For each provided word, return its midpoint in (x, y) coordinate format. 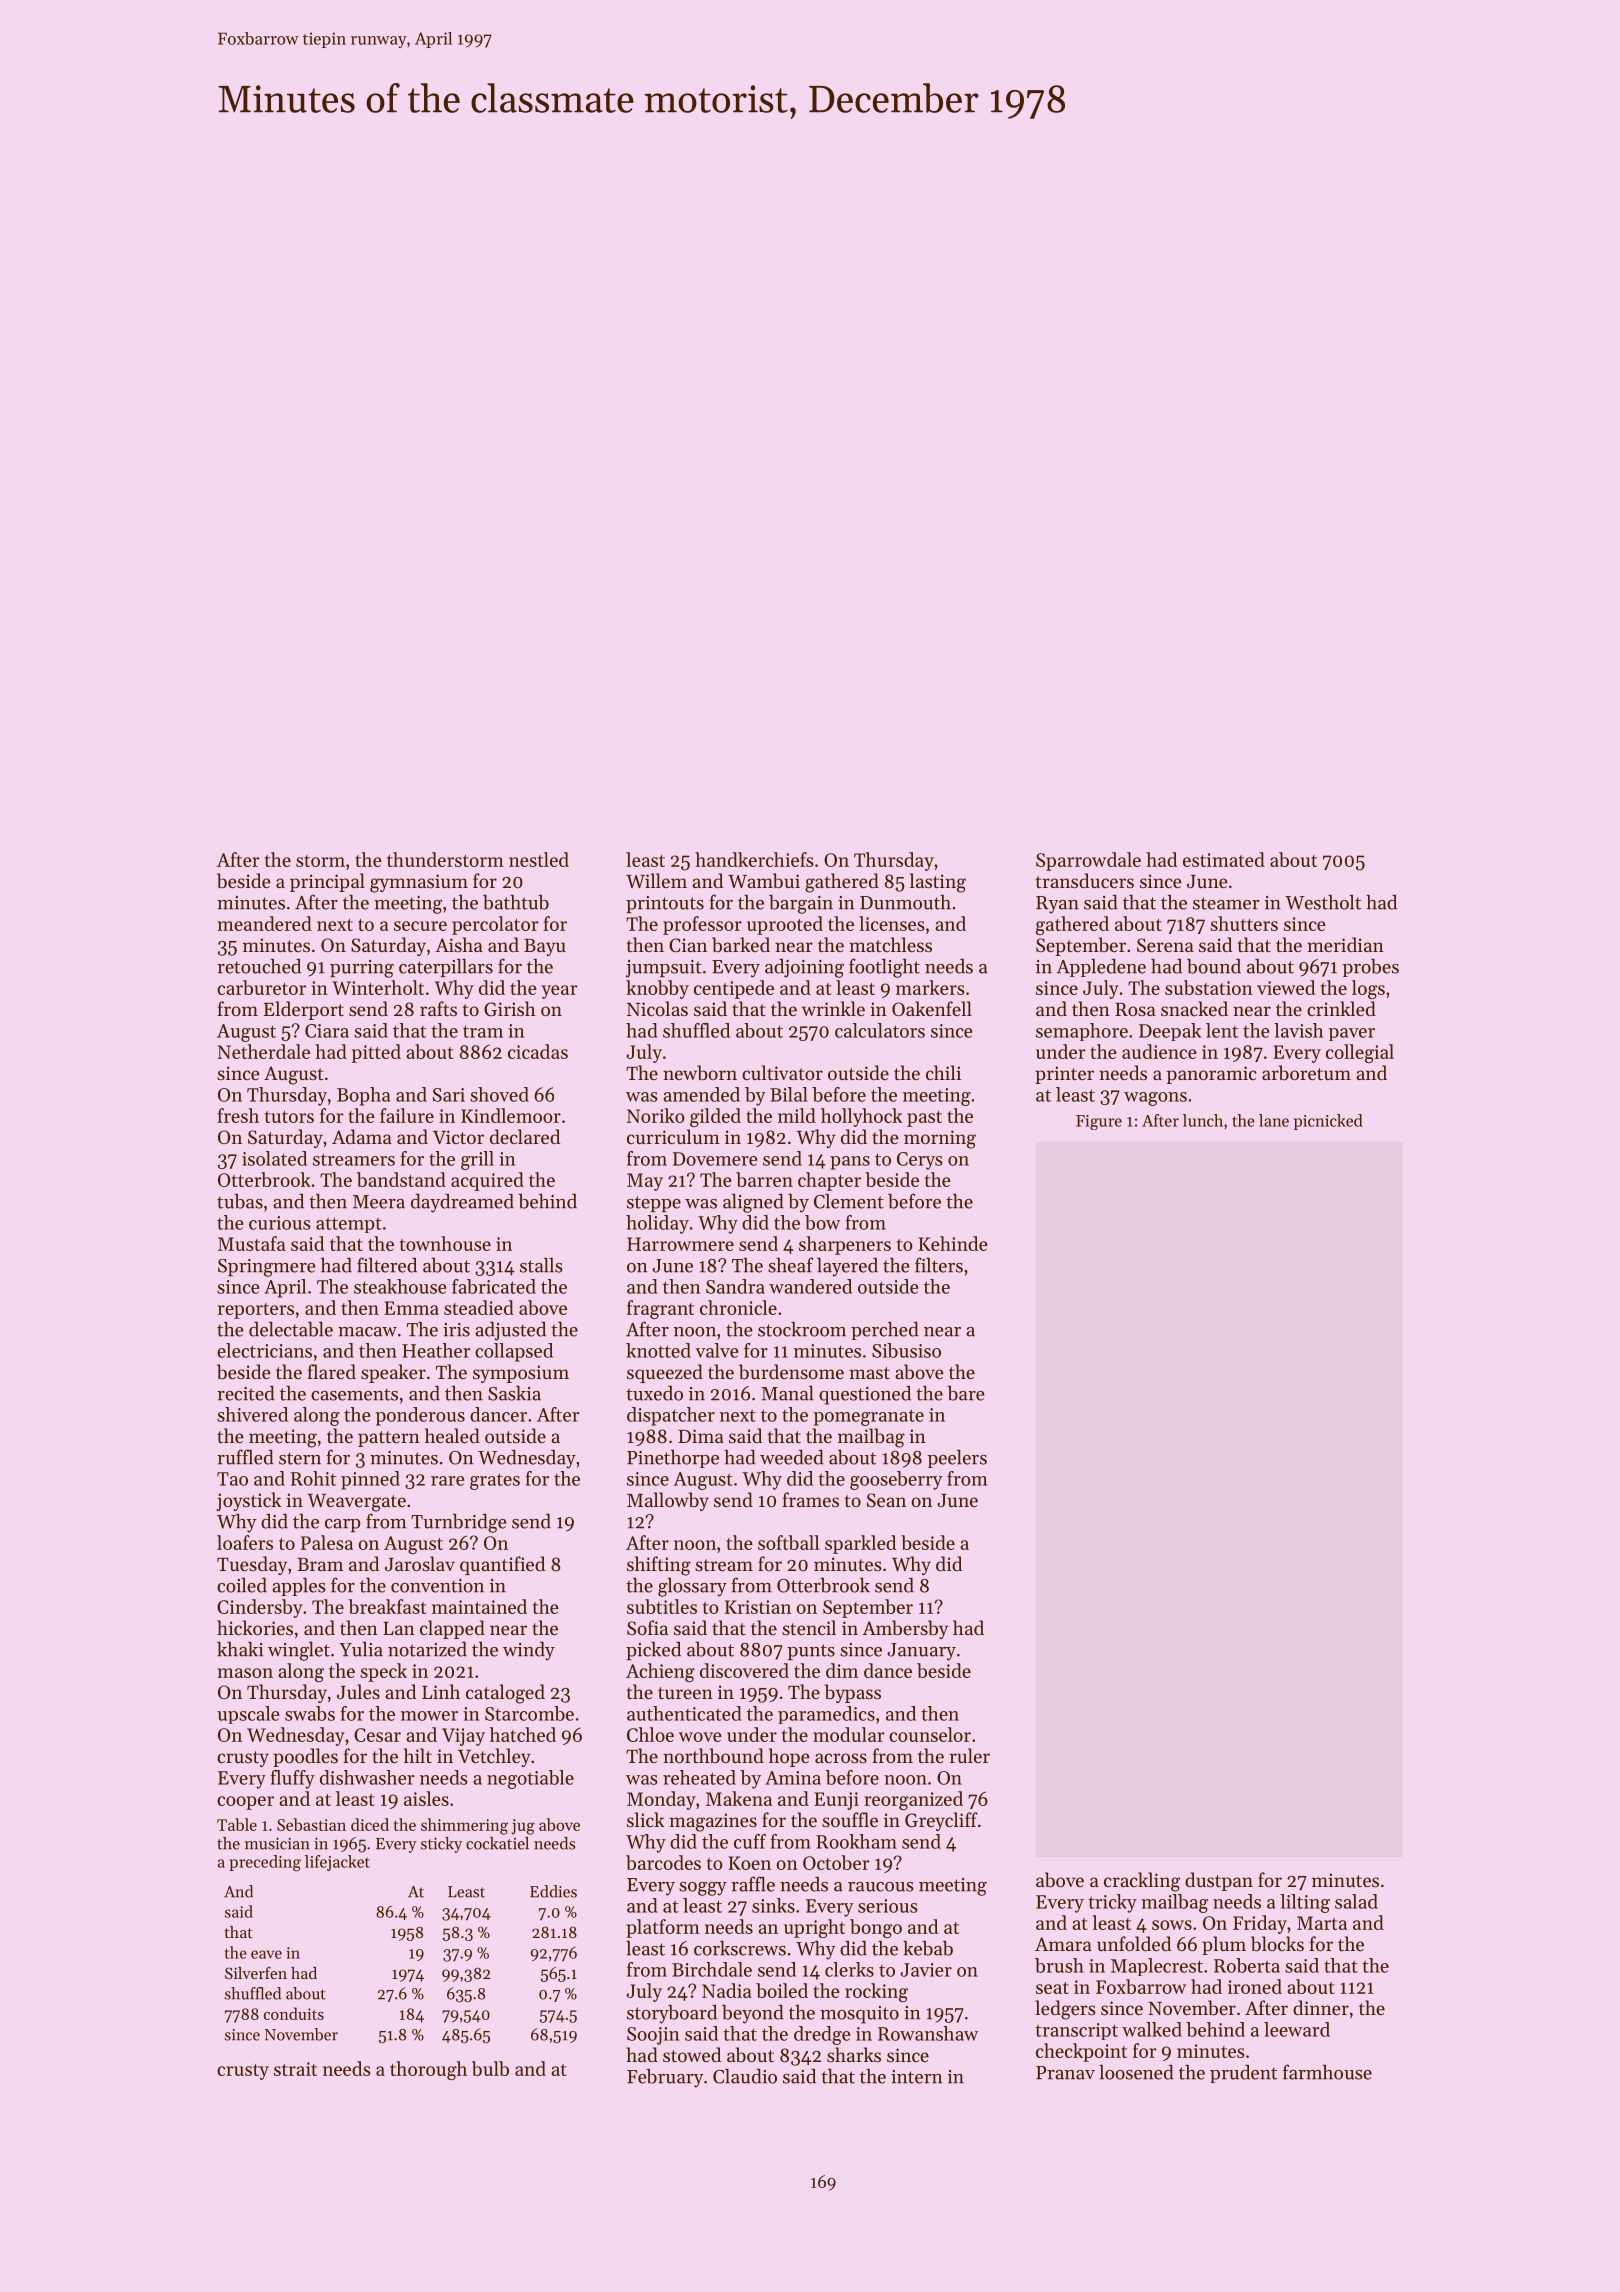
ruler (970, 1755)
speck (383, 1672)
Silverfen (256, 1973)
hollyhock (861, 1117)
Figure (1099, 1122)
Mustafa (251, 1243)
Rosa (1135, 1009)
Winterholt (378, 987)
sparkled (860, 1544)
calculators (880, 1030)
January (921, 1652)
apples (299, 1587)
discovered (744, 1670)
